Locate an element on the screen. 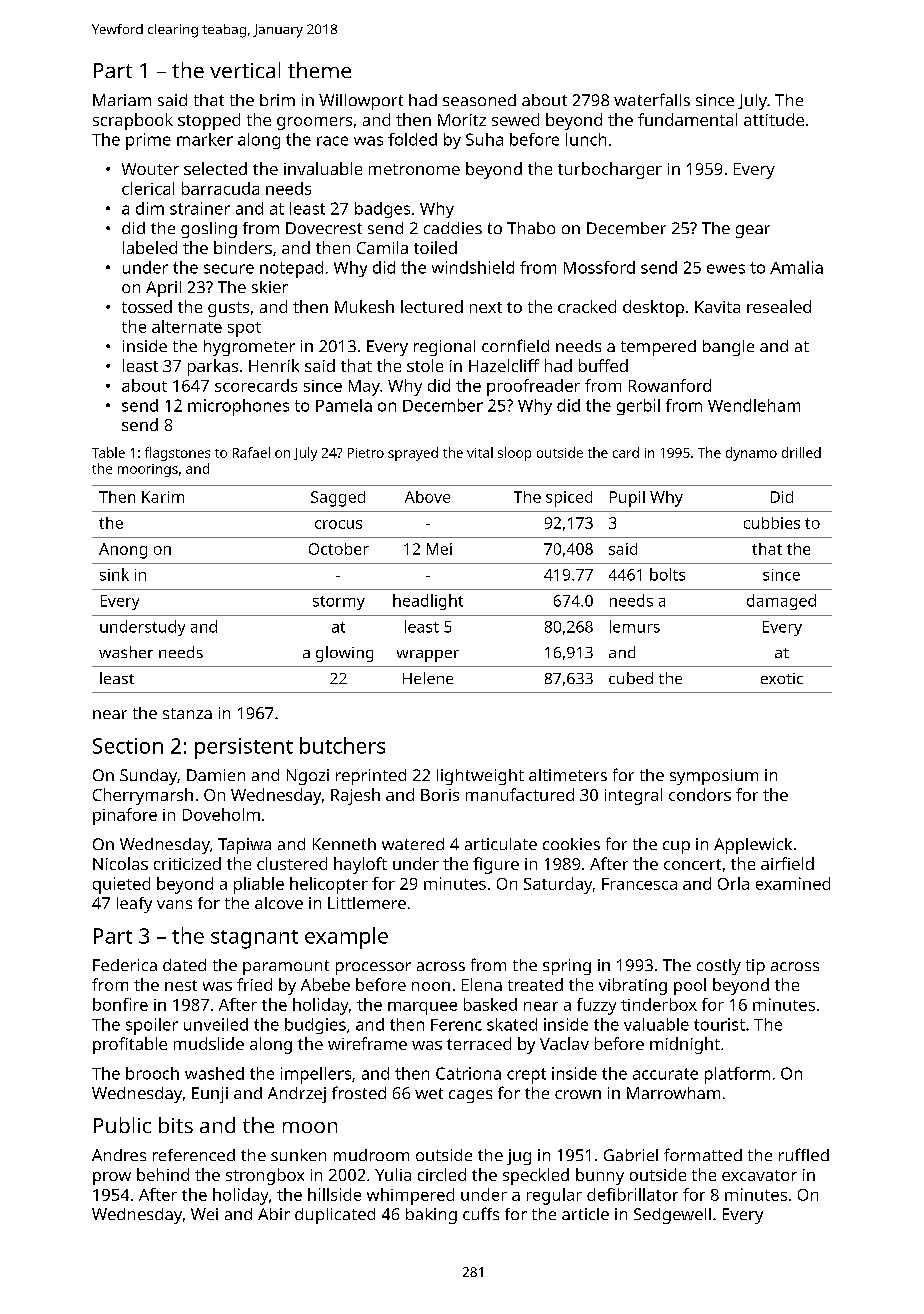 The image size is (924, 1314). sloop is located at coordinates (514, 454).
